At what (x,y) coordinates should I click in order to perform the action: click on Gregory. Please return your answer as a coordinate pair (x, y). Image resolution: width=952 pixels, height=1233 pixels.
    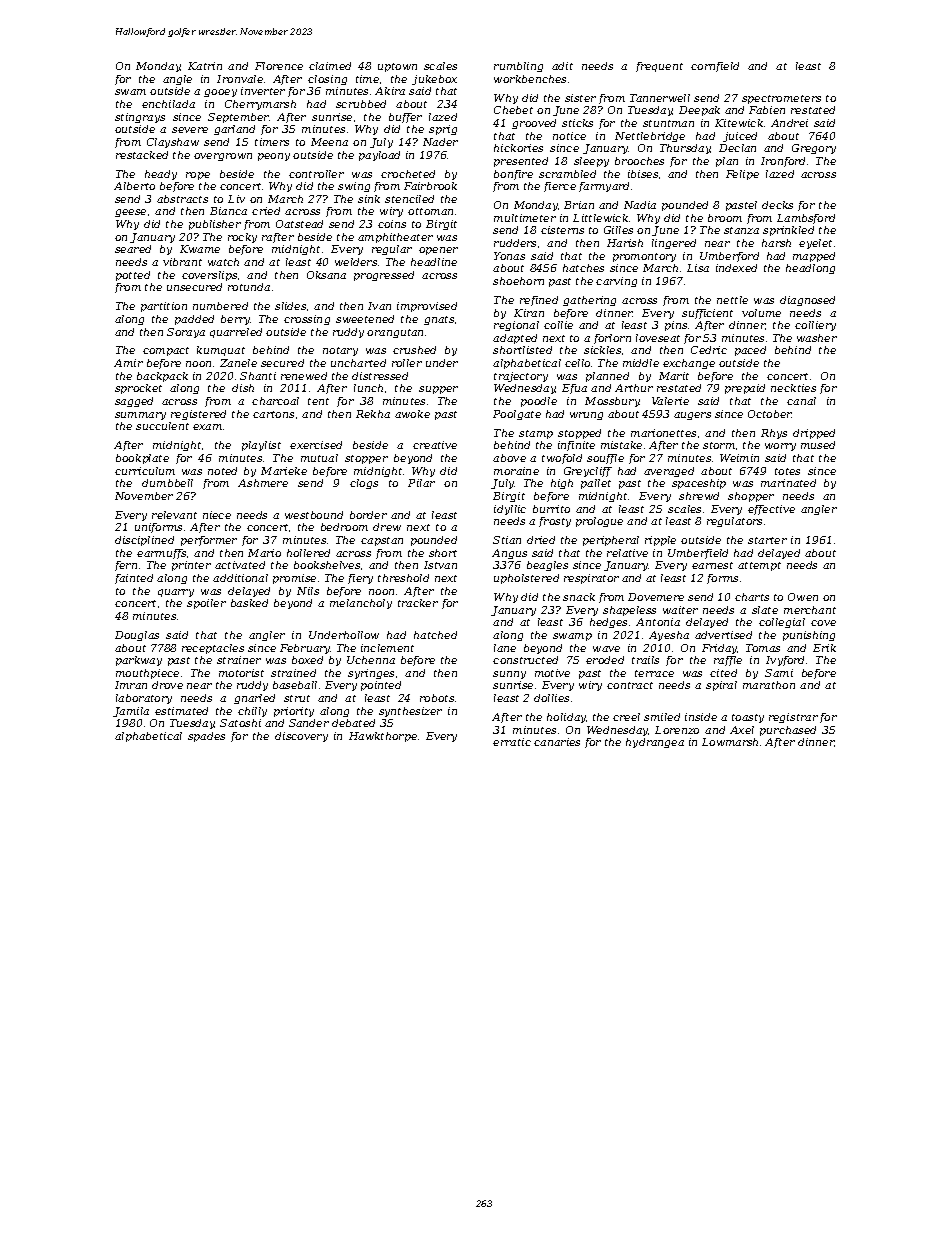
    Looking at the image, I should click on (814, 149).
